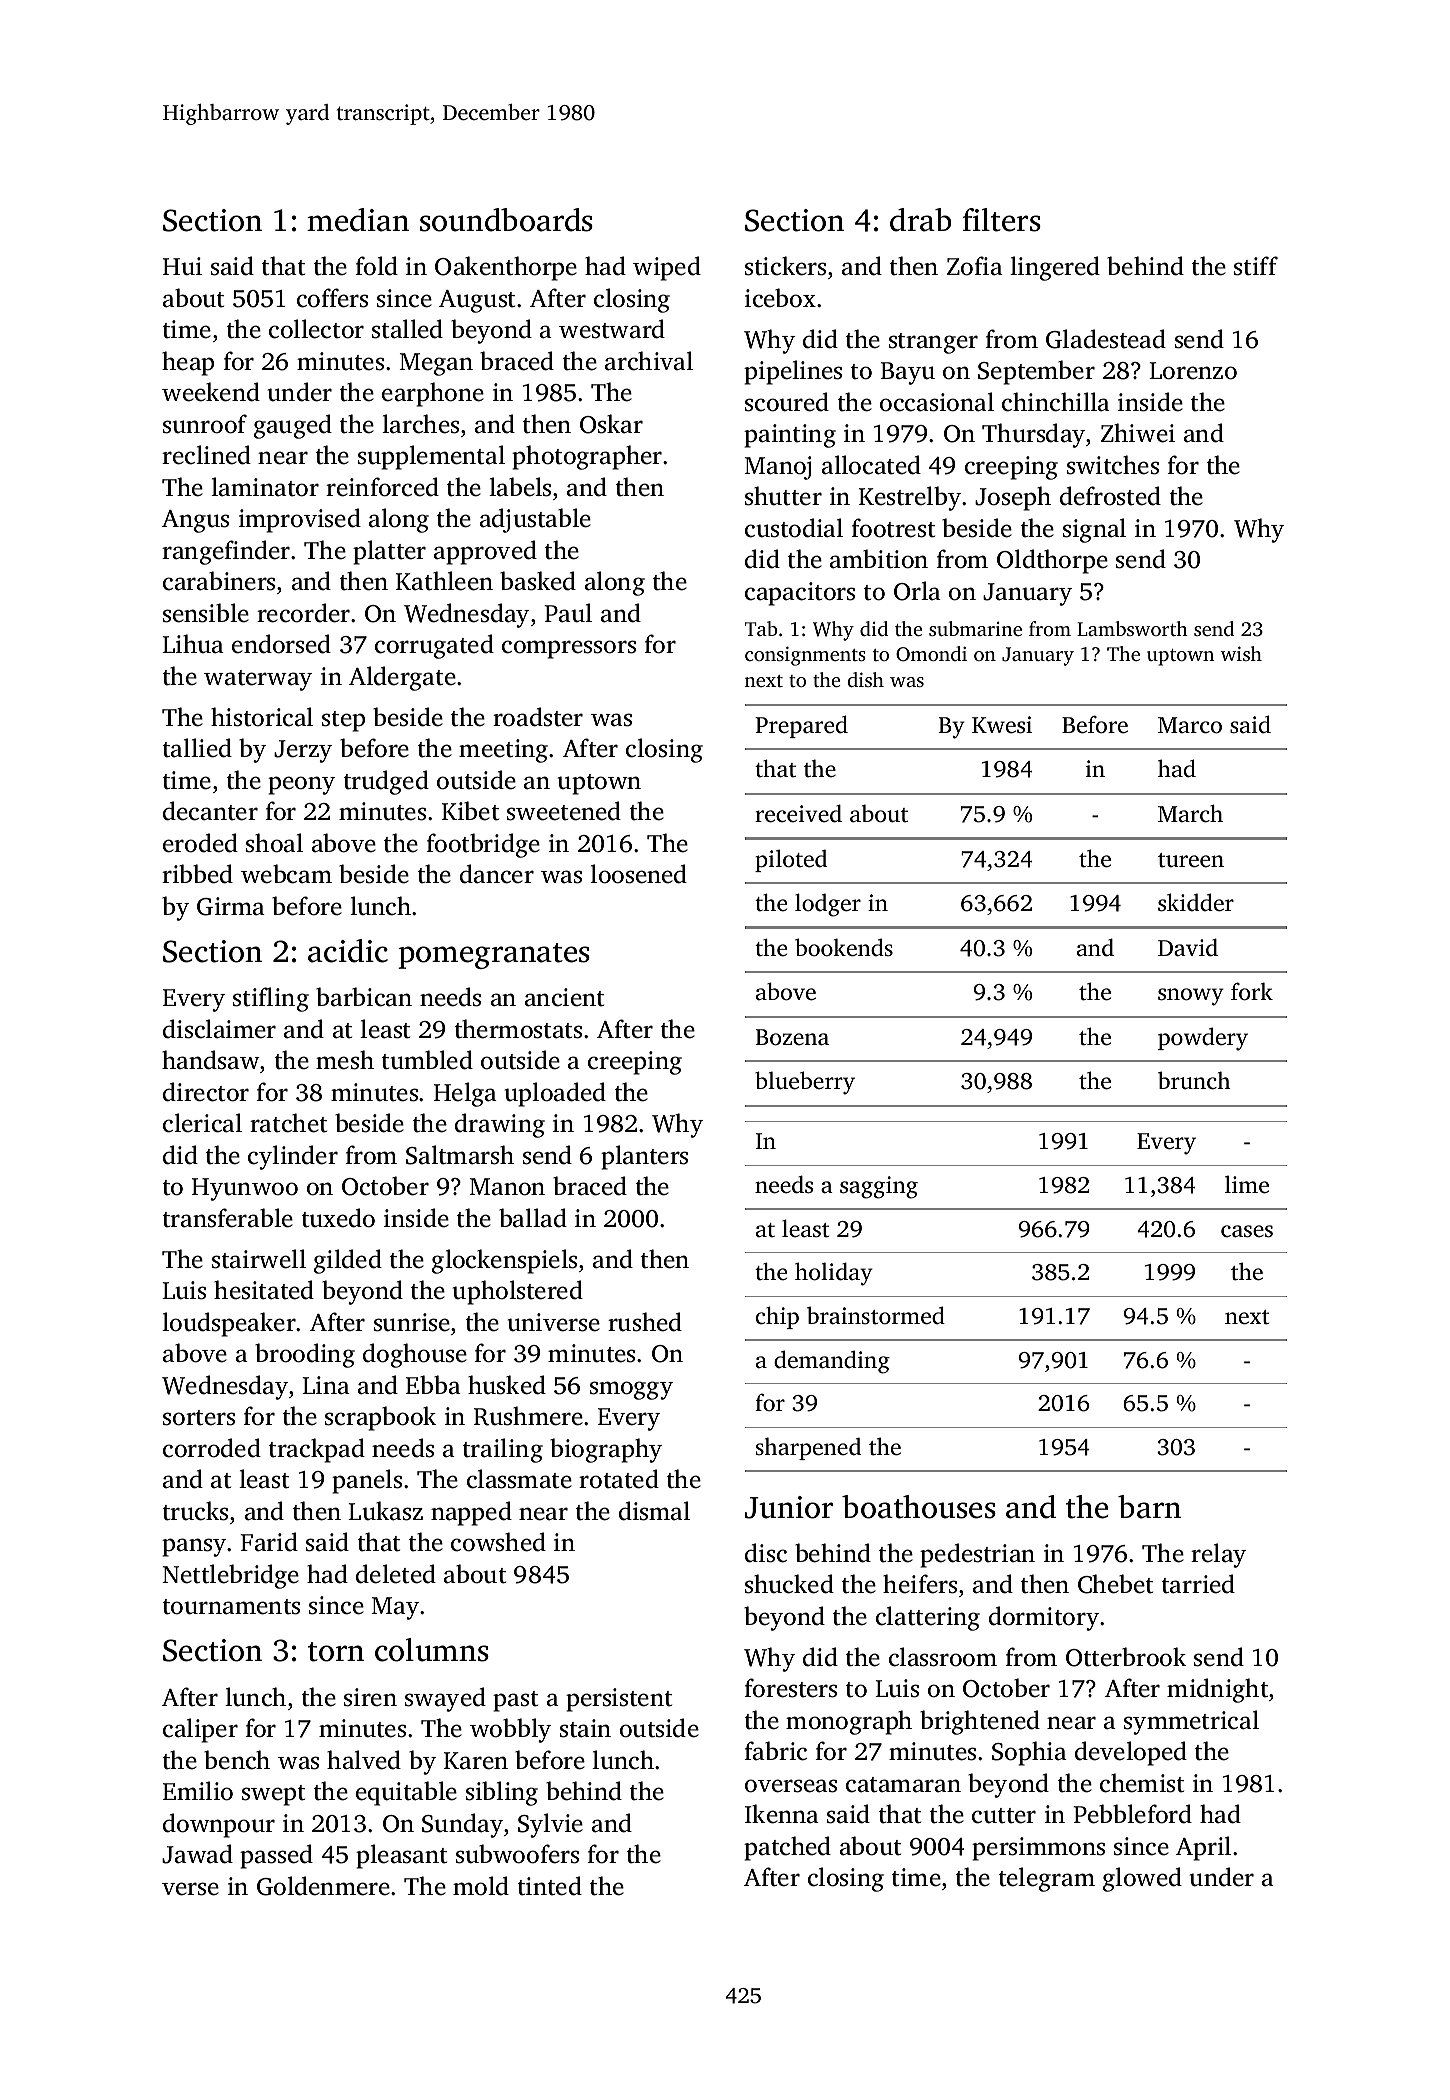 Image resolution: width=1450 pixels, height=2100 pixels. I want to click on glowed, so click(1142, 1879).
